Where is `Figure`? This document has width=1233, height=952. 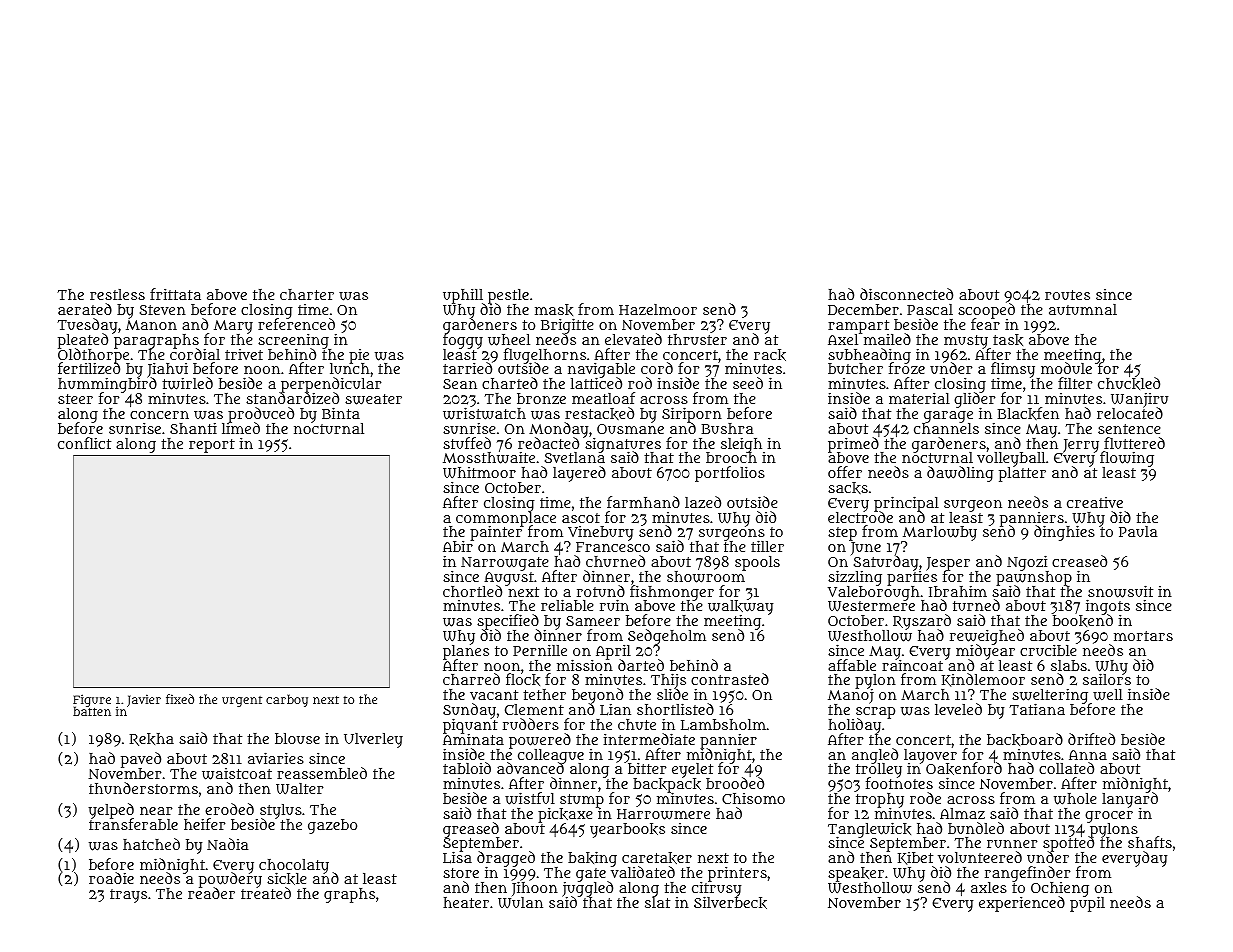
Figure is located at coordinates (92, 700).
